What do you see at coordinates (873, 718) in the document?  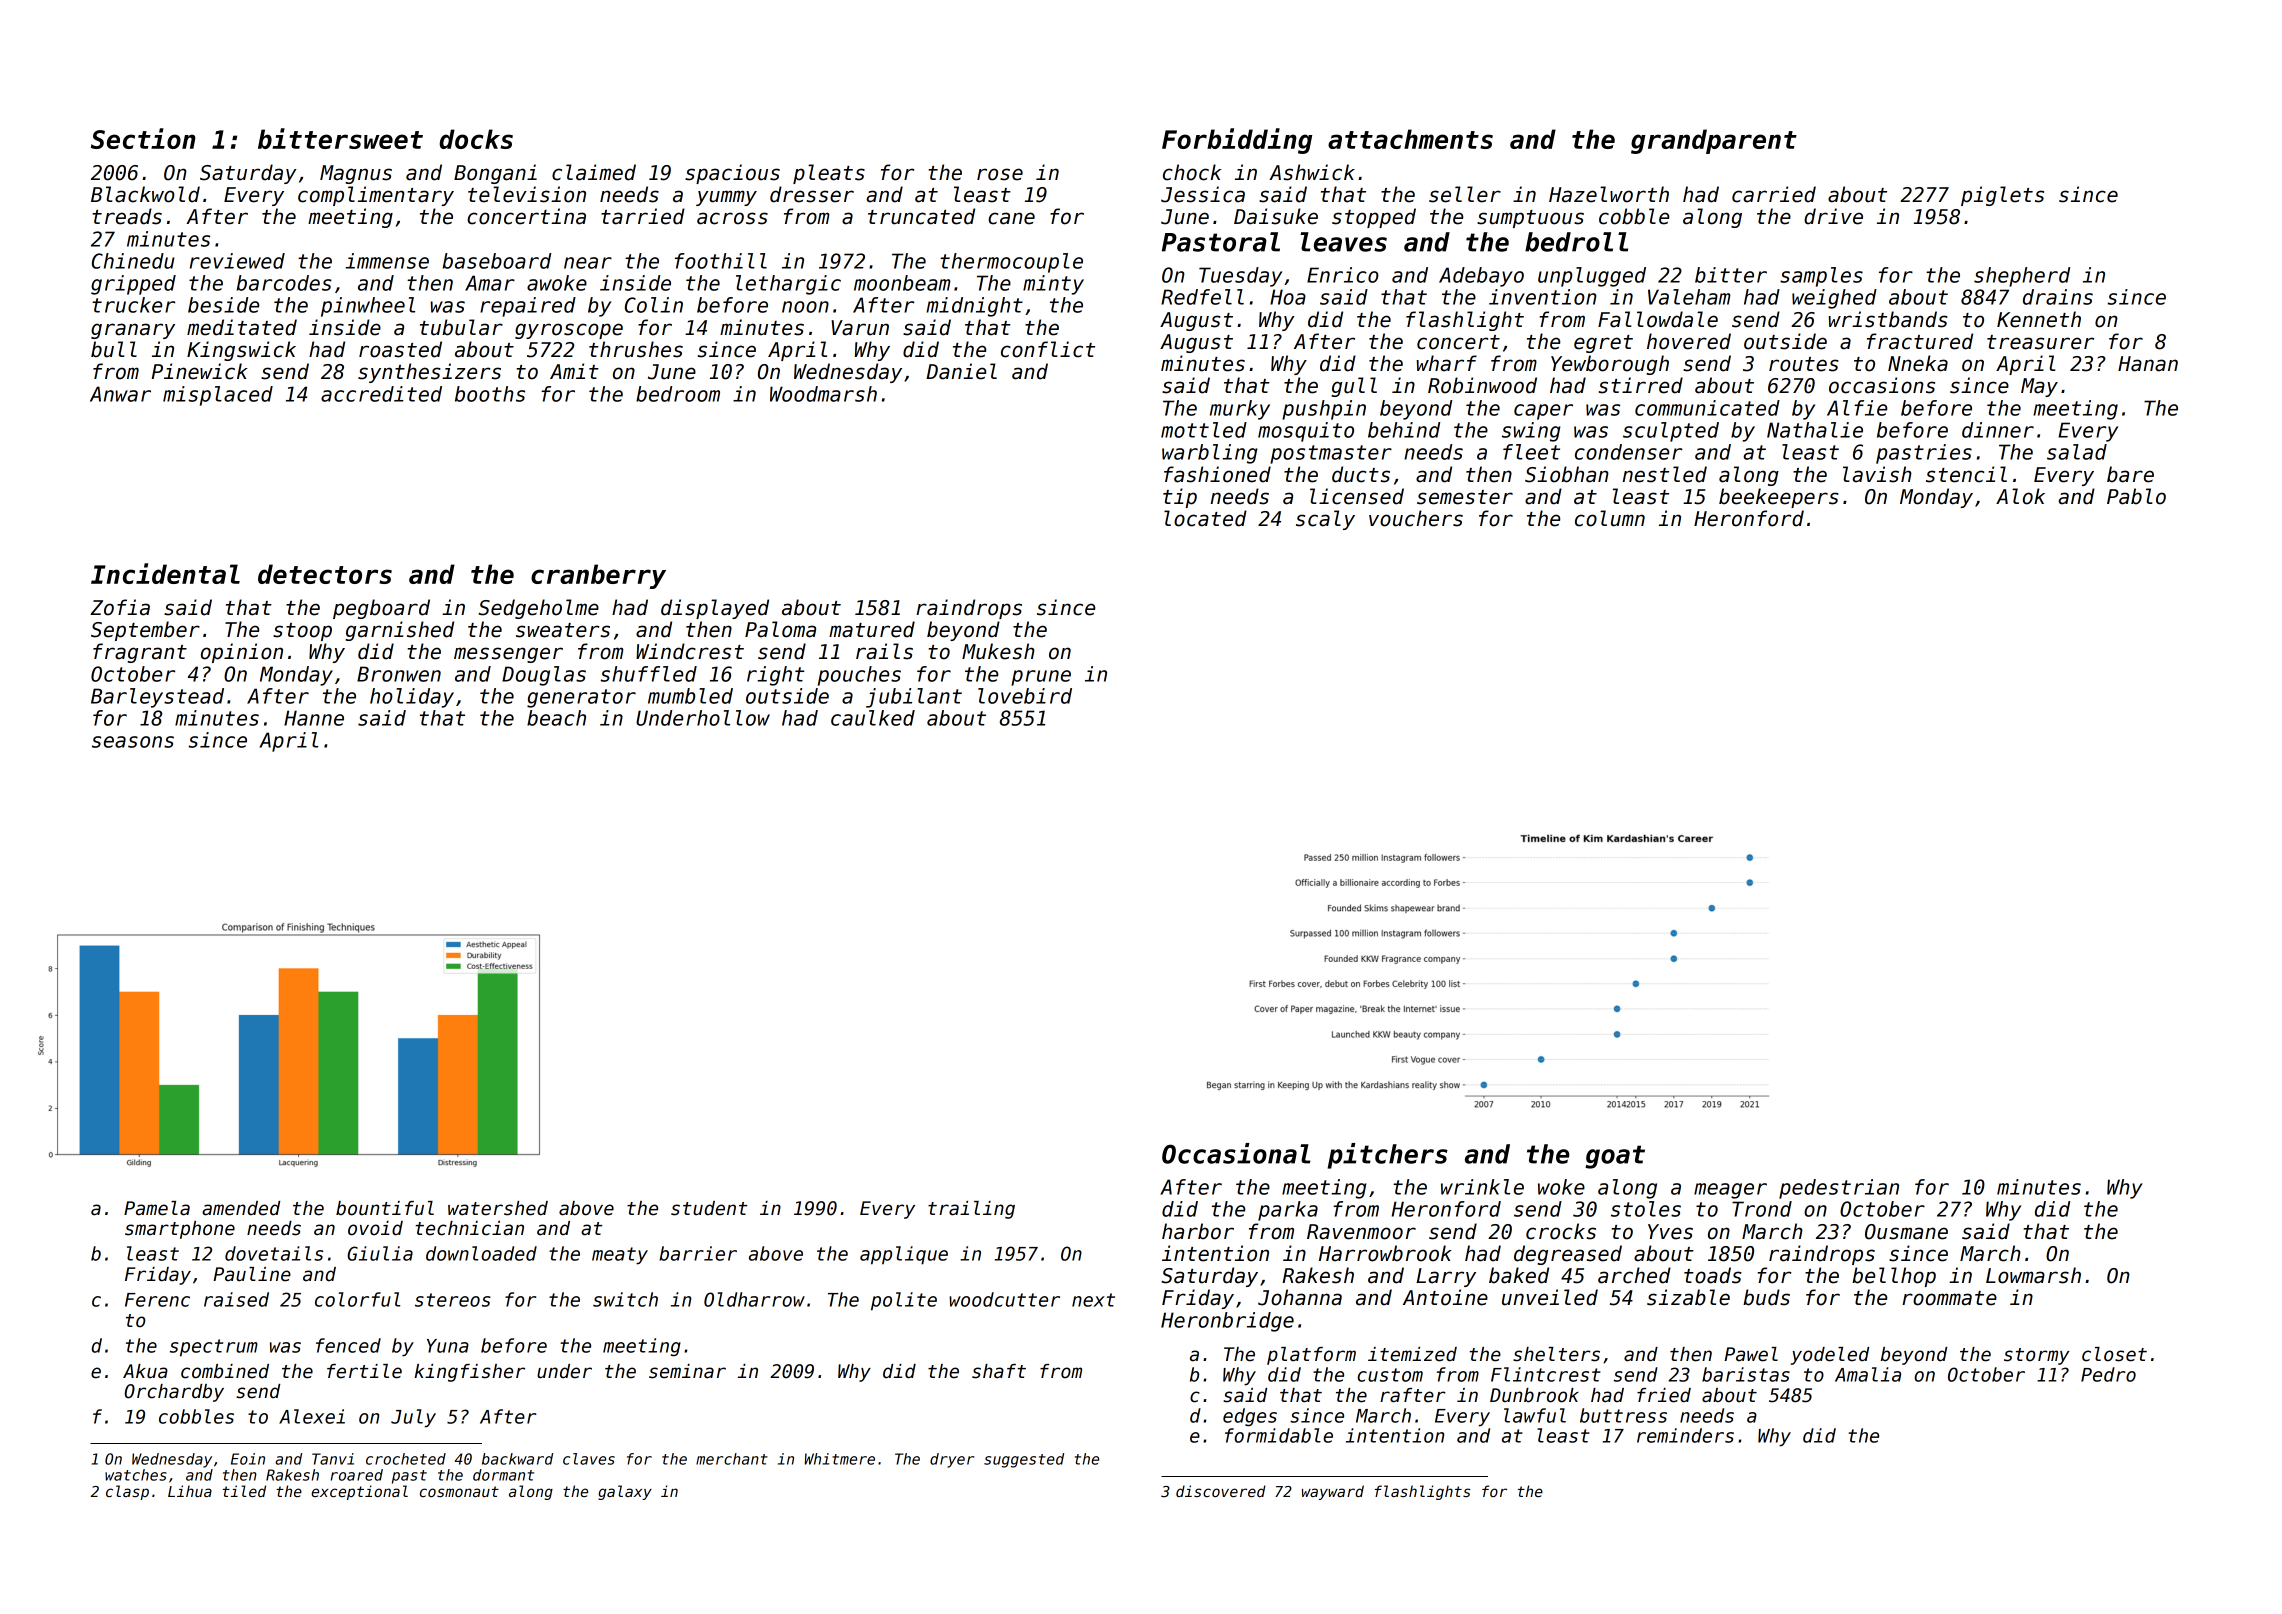 I see `caulked` at bounding box center [873, 718].
